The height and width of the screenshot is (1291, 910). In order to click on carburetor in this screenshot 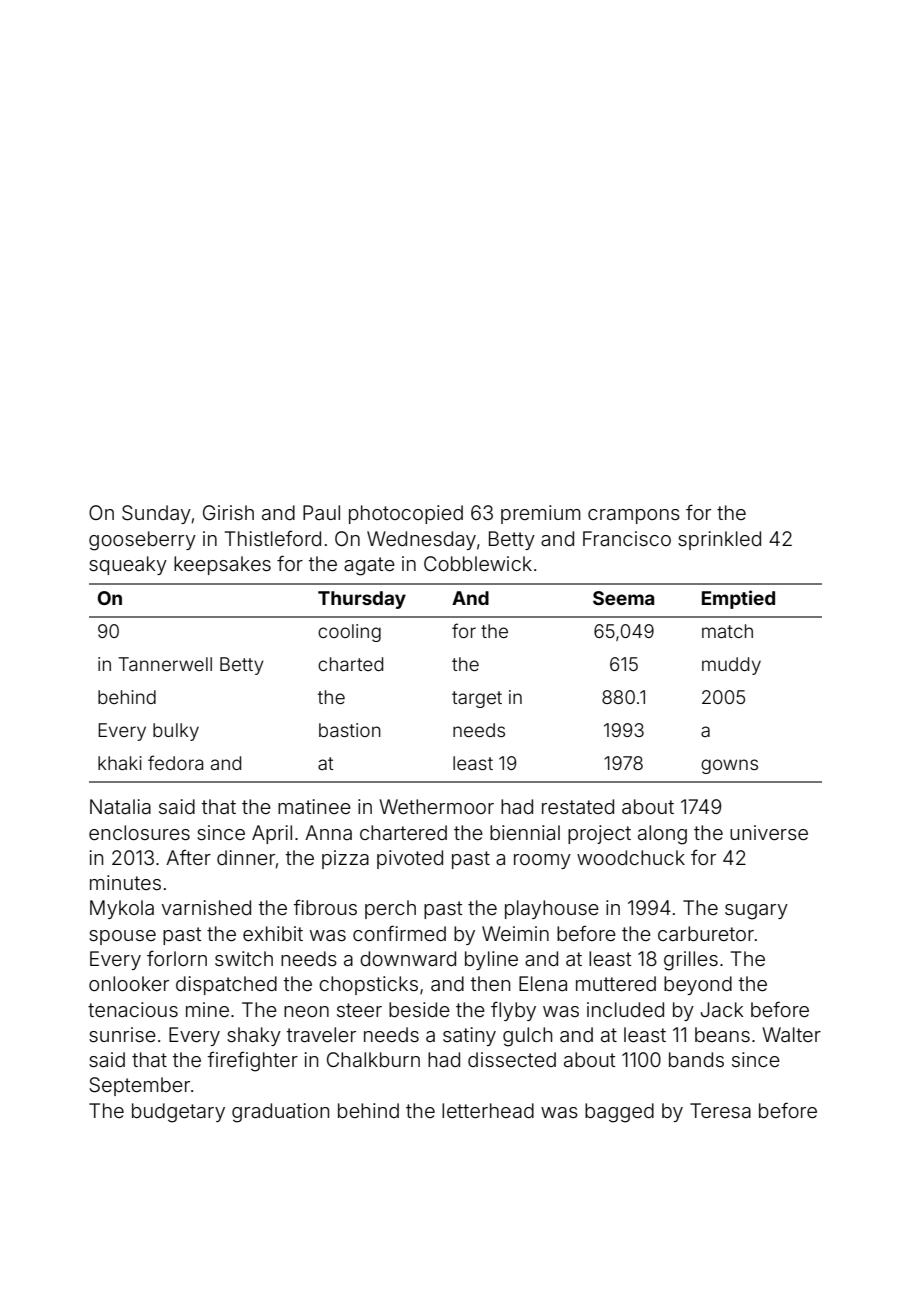, I will do `click(706, 933)`.
